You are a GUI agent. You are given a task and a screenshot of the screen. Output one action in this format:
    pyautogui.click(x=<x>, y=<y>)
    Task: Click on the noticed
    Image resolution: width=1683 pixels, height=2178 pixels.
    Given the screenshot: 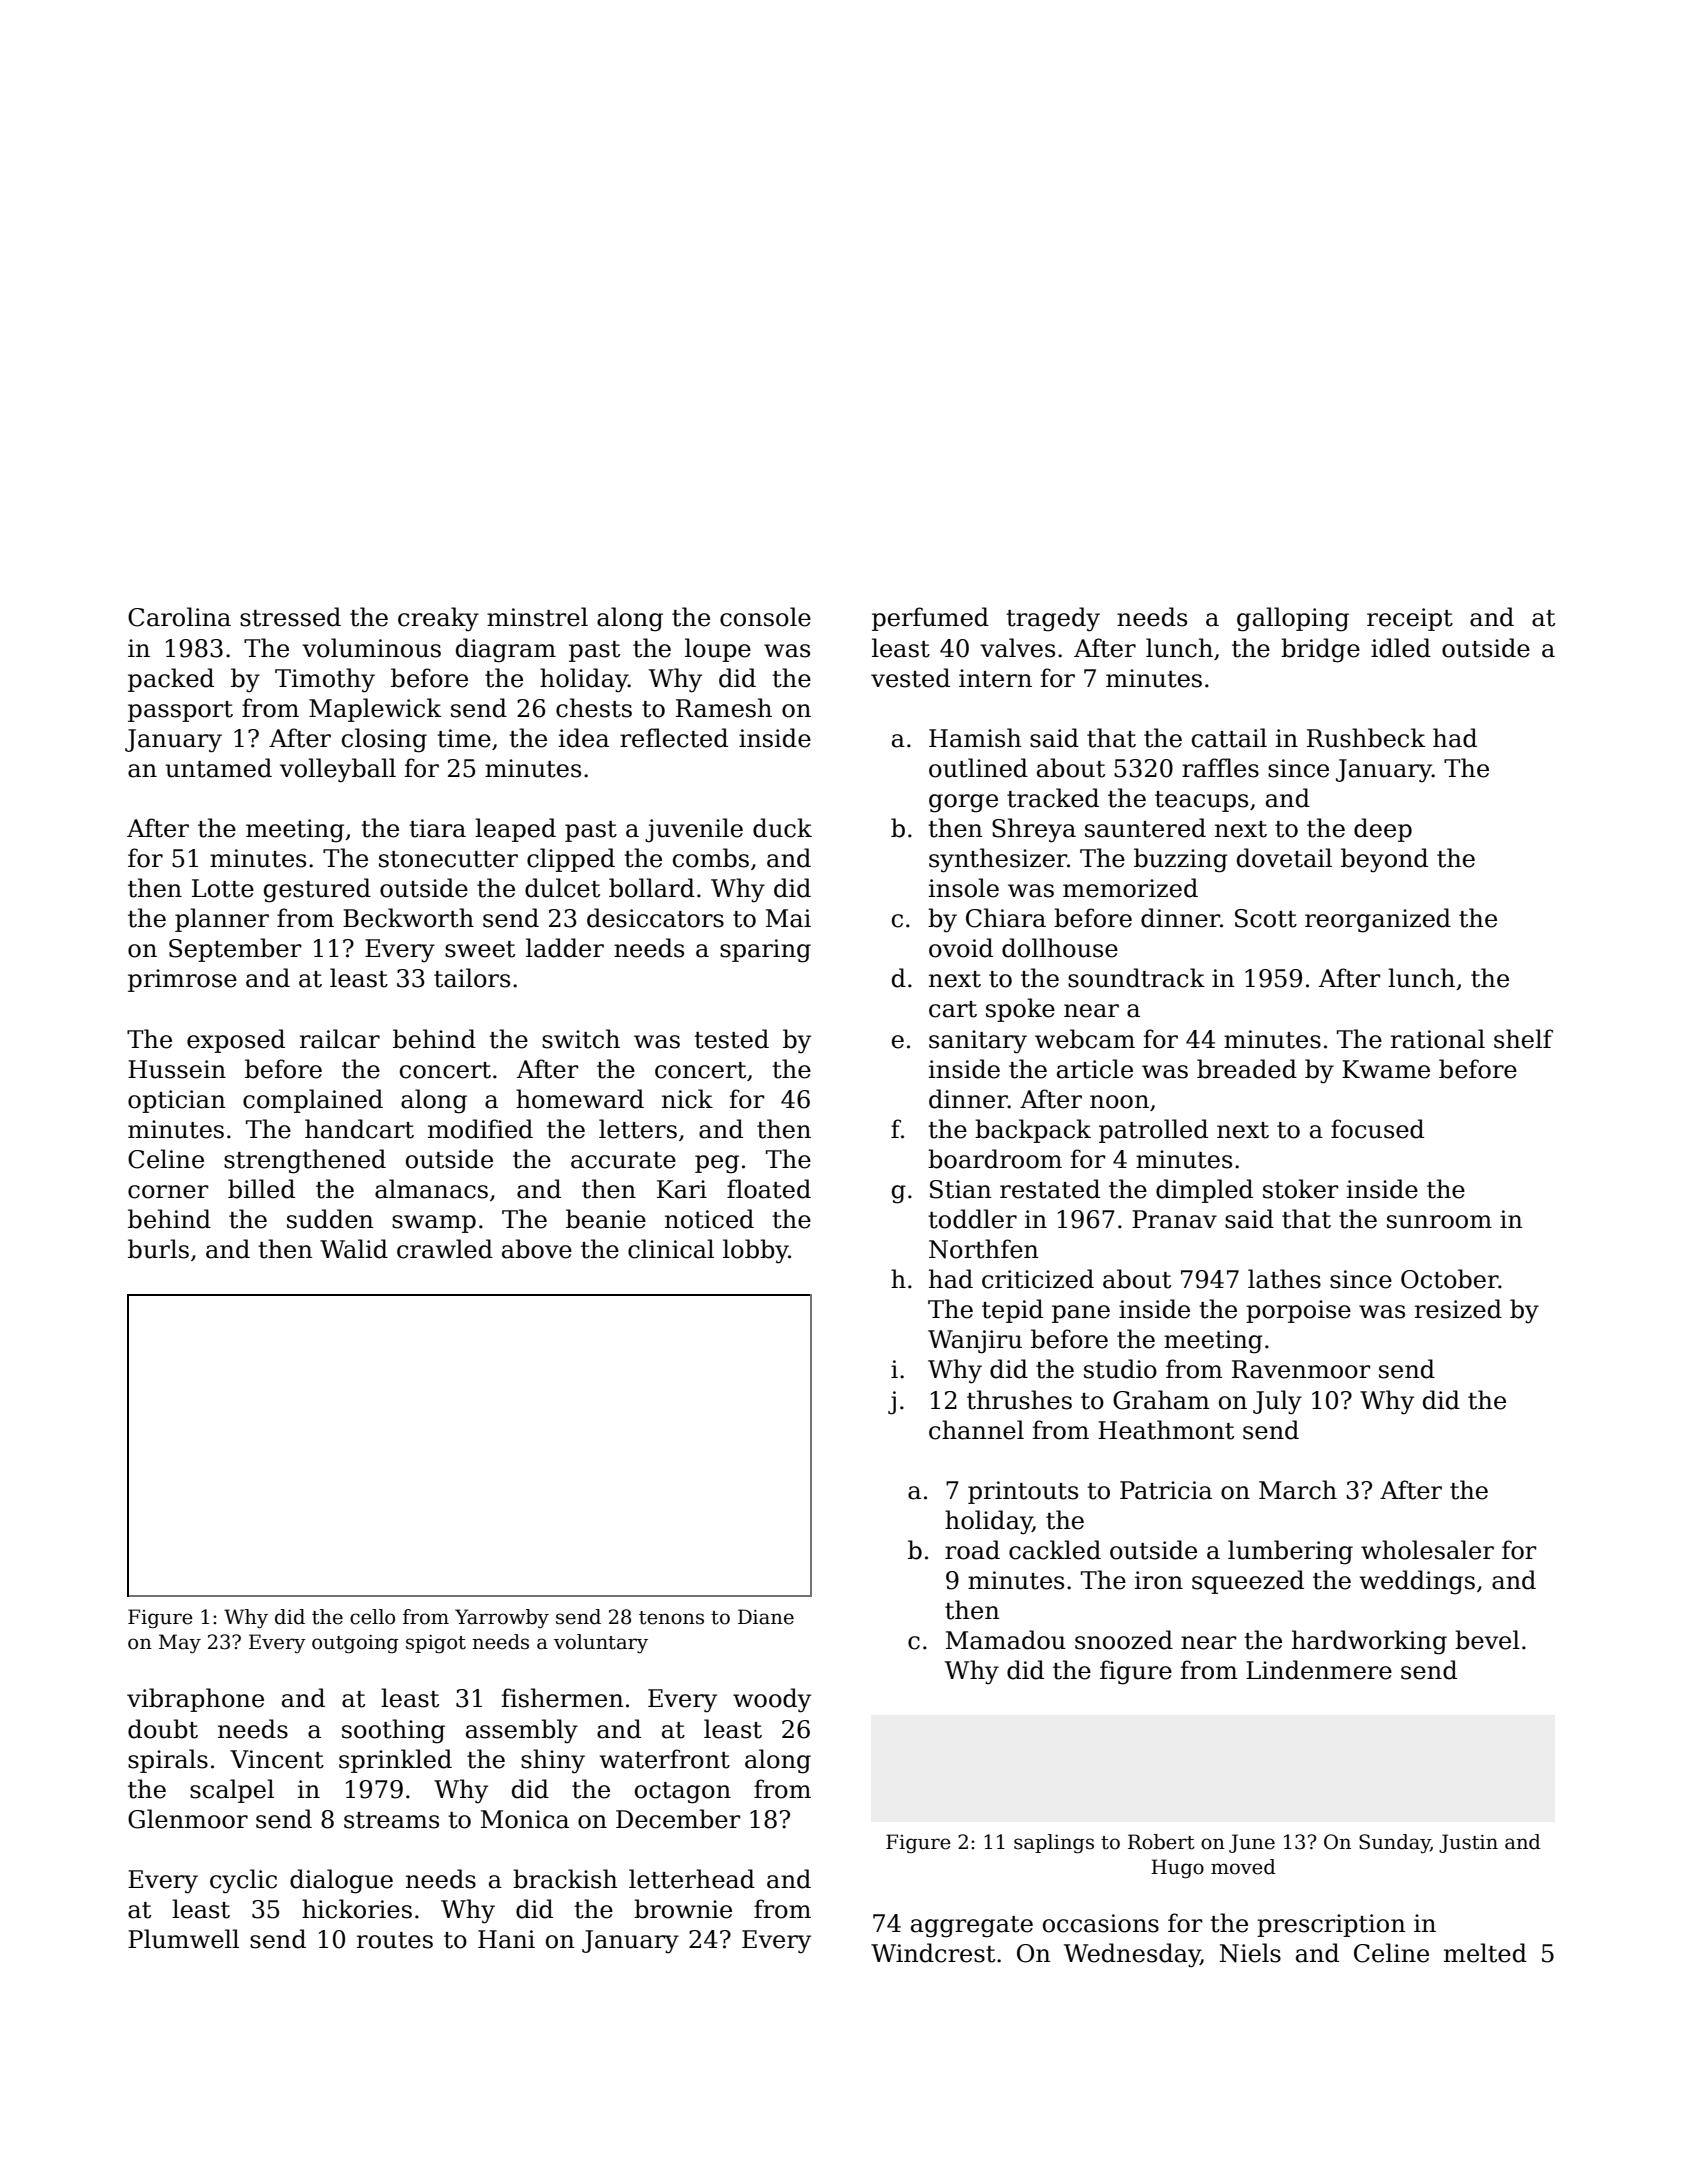 What is the action you would take?
    pyautogui.click(x=709, y=1219)
